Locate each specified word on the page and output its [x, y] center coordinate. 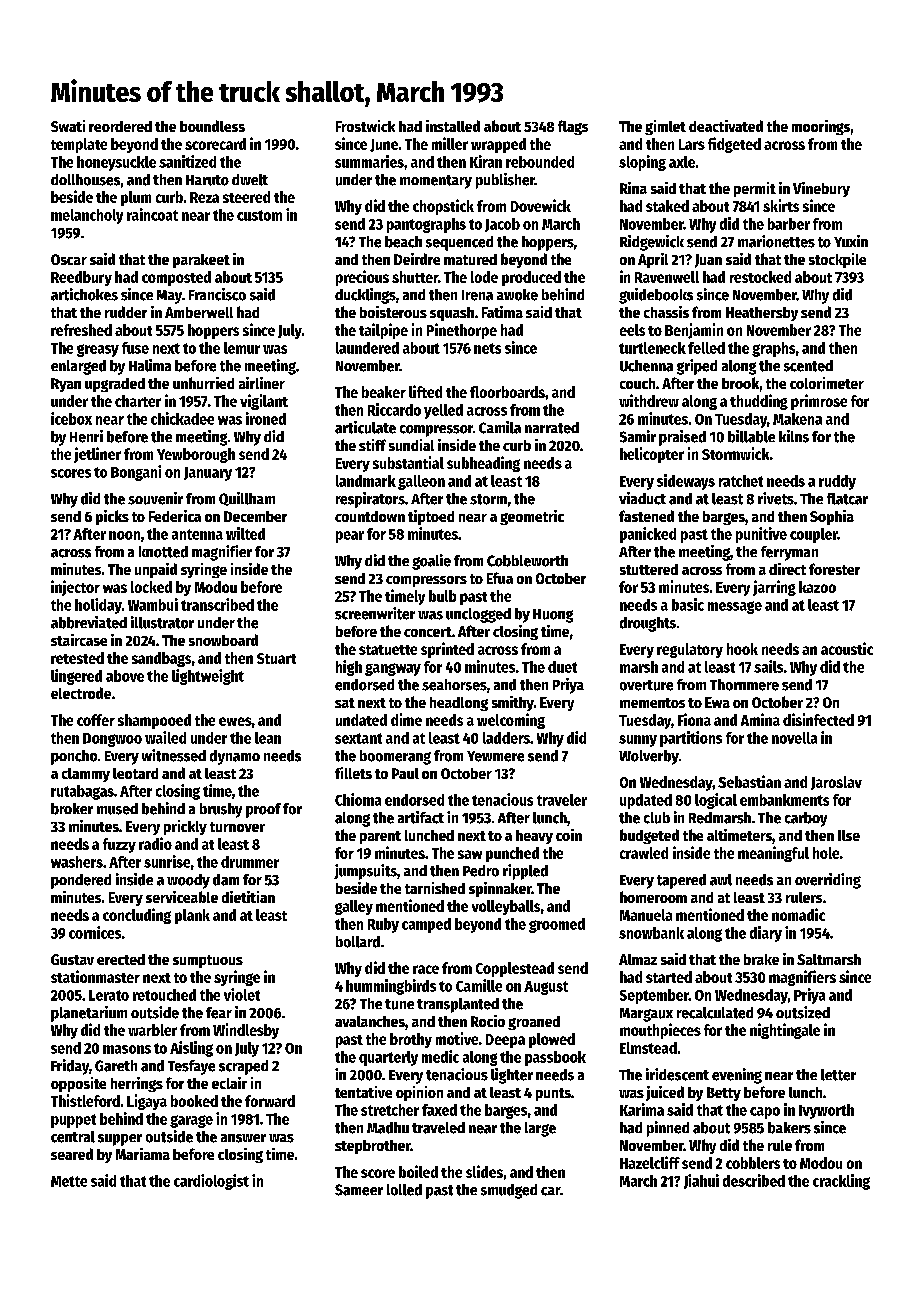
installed [453, 126]
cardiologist [211, 1182]
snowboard [223, 640]
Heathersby [762, 314]
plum [136, 198]
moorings [821, 127]
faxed [439, 1110]
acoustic [847, 648]
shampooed [154, 721]
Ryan [66, 385]
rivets [776, 498]
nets [487, 348]
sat [345, 703]
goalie [431, 562]
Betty [724, 1094]
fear [219, 1013]
